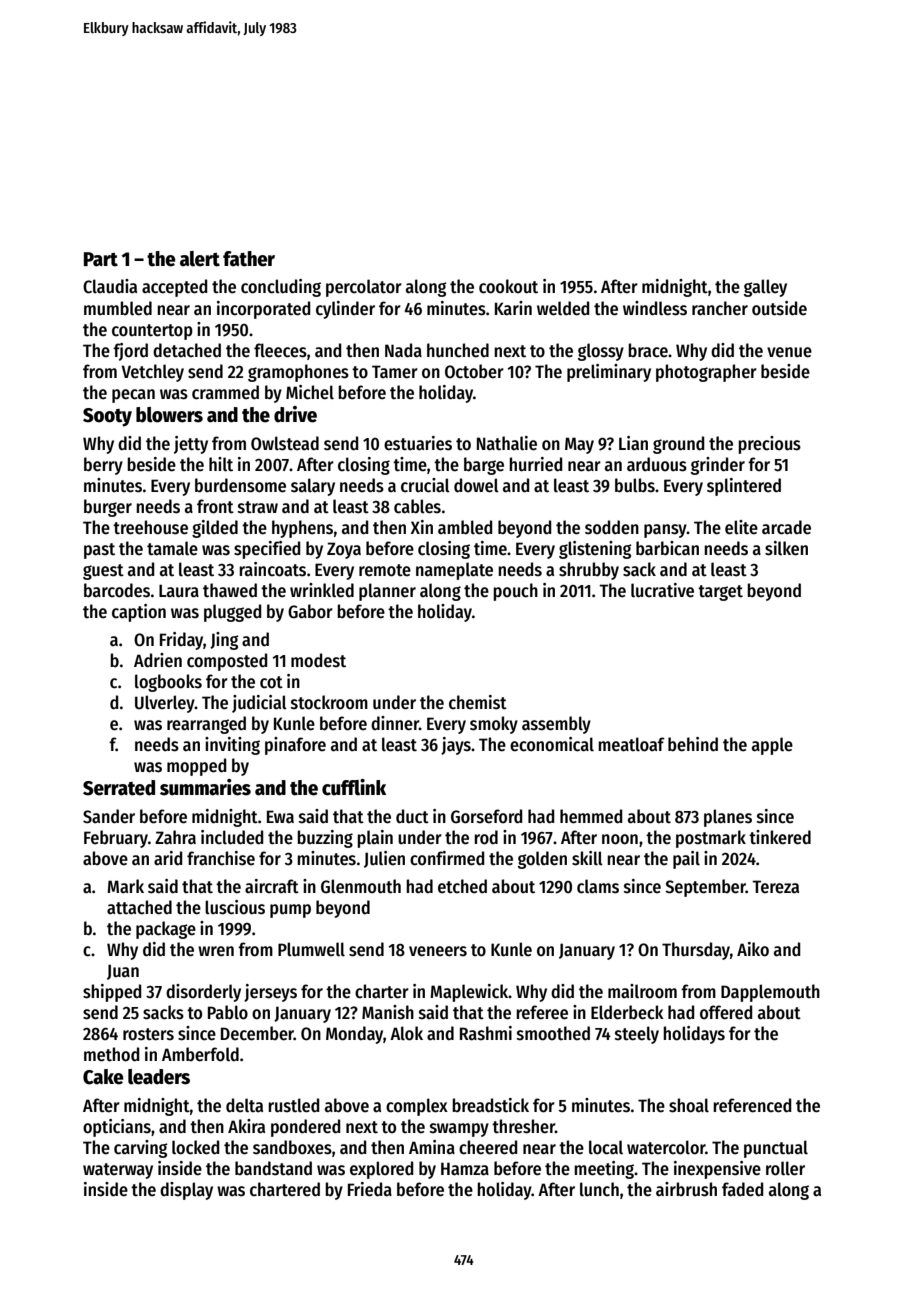 Image resolution: width=908 pixels, height=1316 pixels. Describe the element at coordinates (765, 288) in the page. I see `galley` at that location.
